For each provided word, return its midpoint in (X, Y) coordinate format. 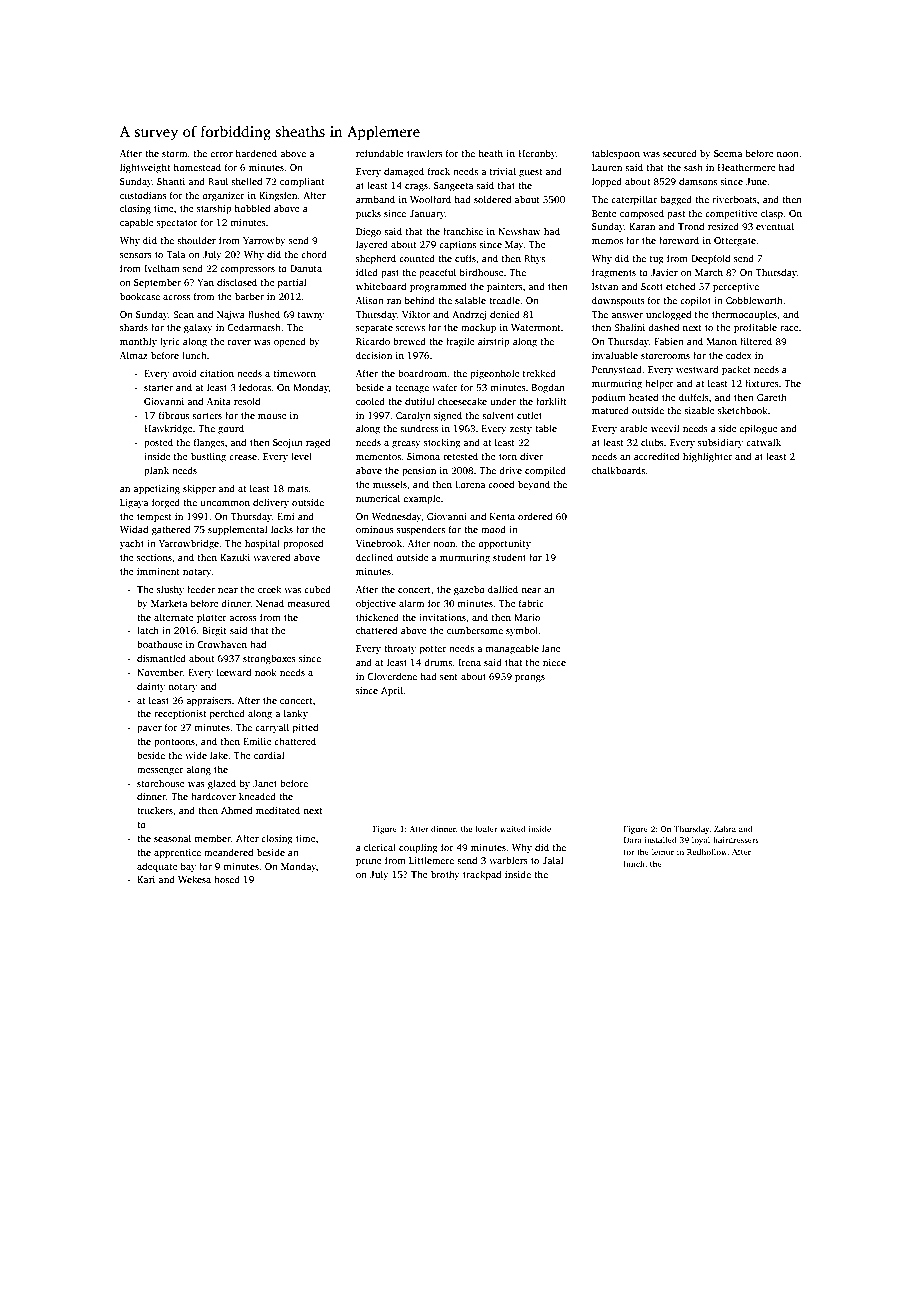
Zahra (725, 828)
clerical (380, 847)
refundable (380, 153)
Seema (728, 153)
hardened (256, 153)
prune (369, 862)
